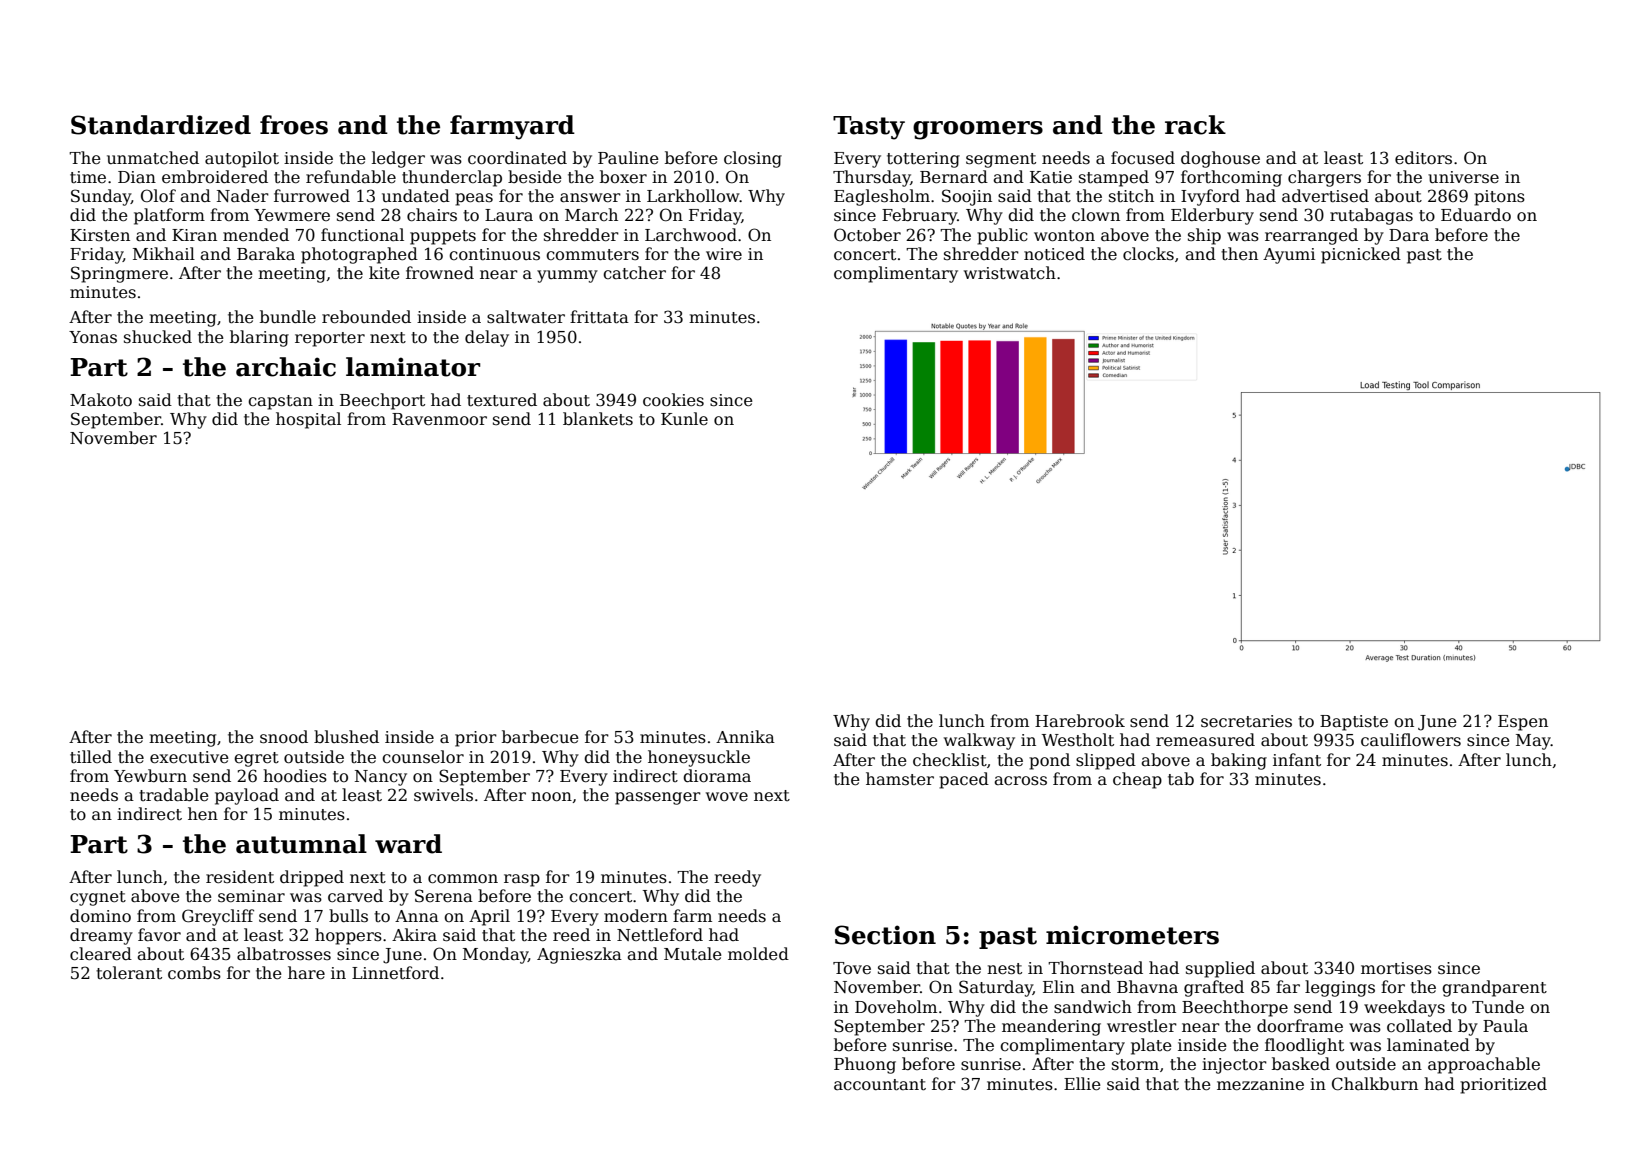 The image size is (1628, 1151). What do you see at coordinates (1289, 256) in the image?
I see `Ayumi` at bounding box center [1289, 256].
